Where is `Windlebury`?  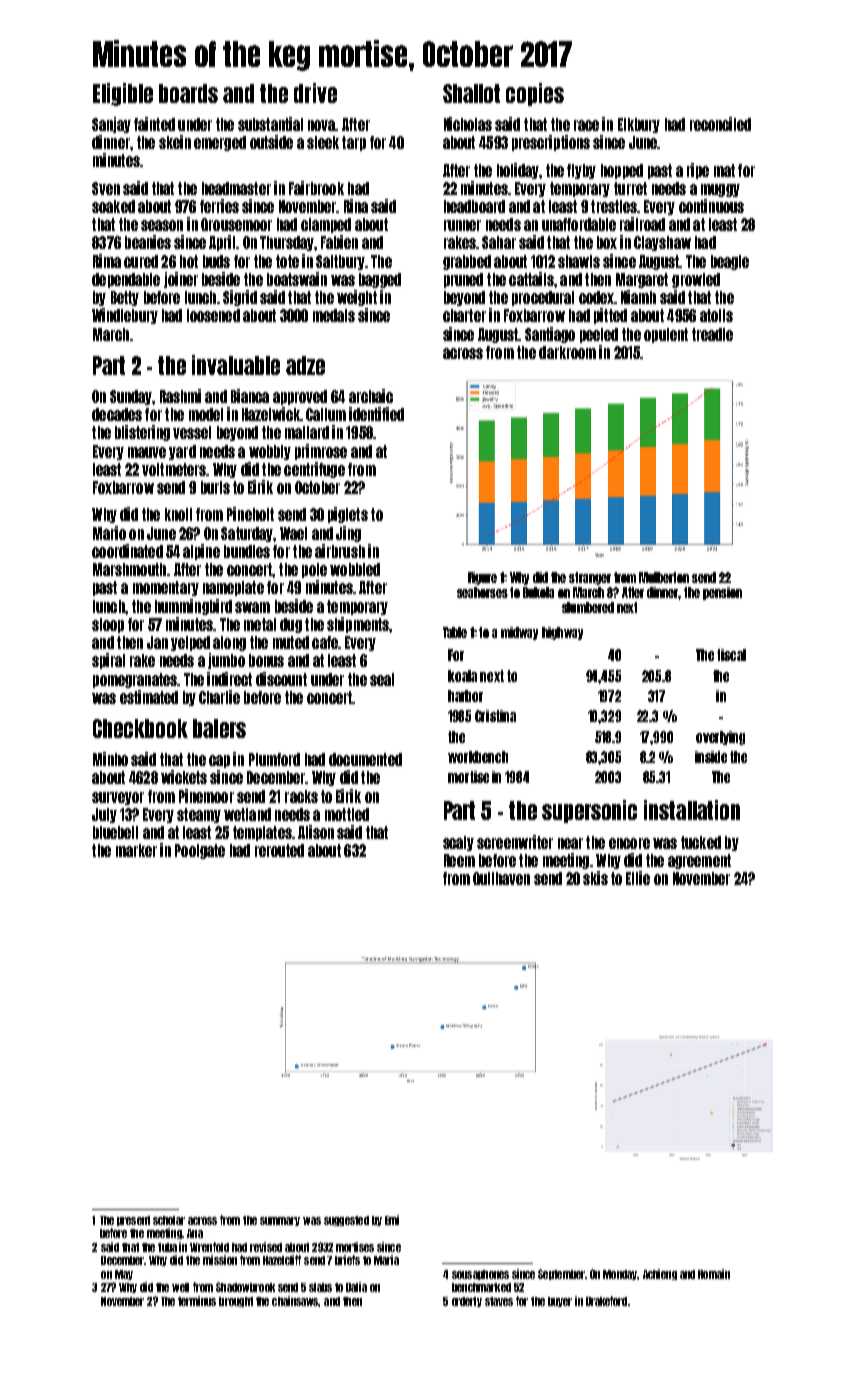
Windlebury is located at coordinates (125, 316).
